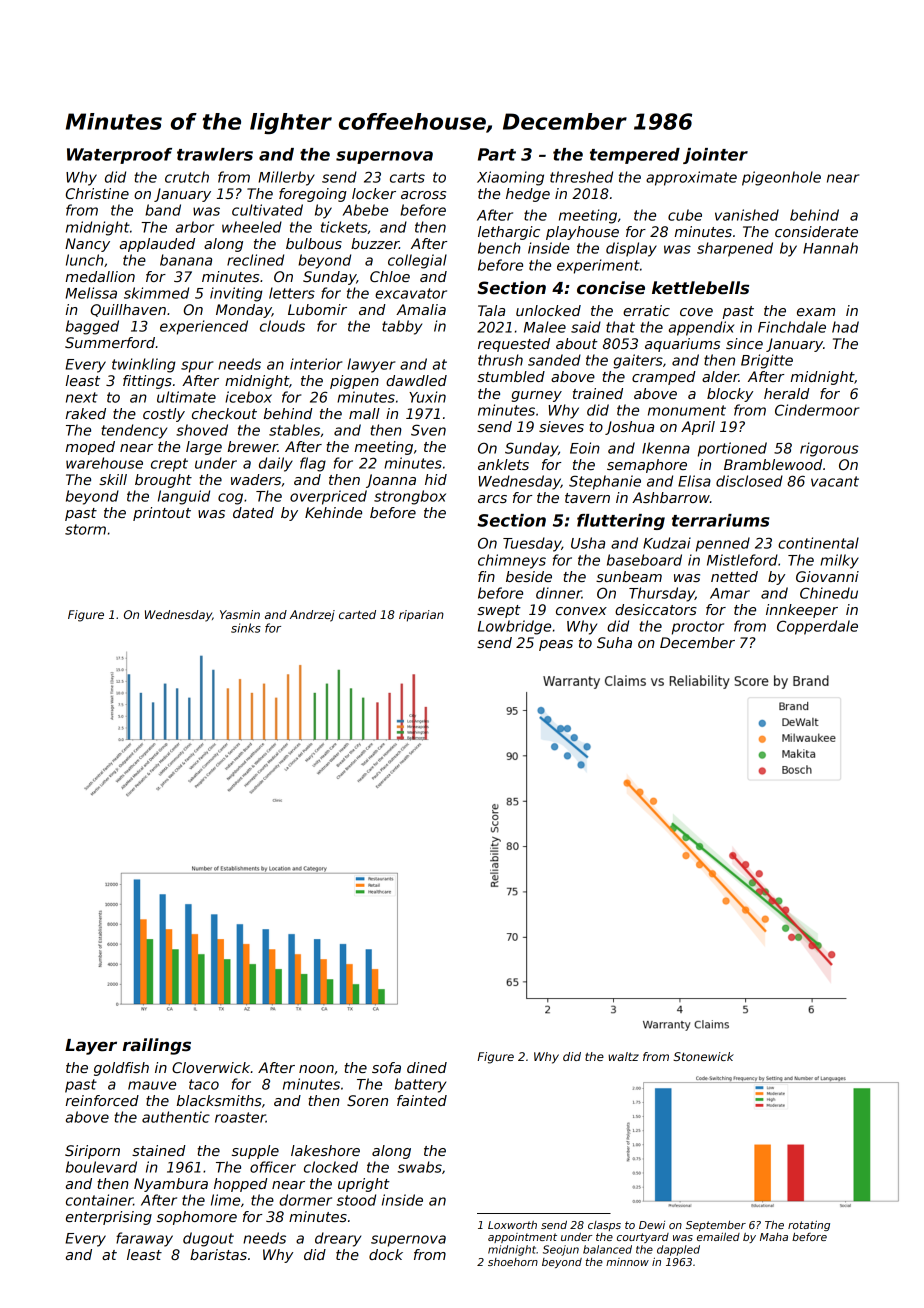 The image size is (924, 1308). What do you see at coordinates (817, 627) in the page?
I see `Copperdale` at bounding box center [817, 627].
